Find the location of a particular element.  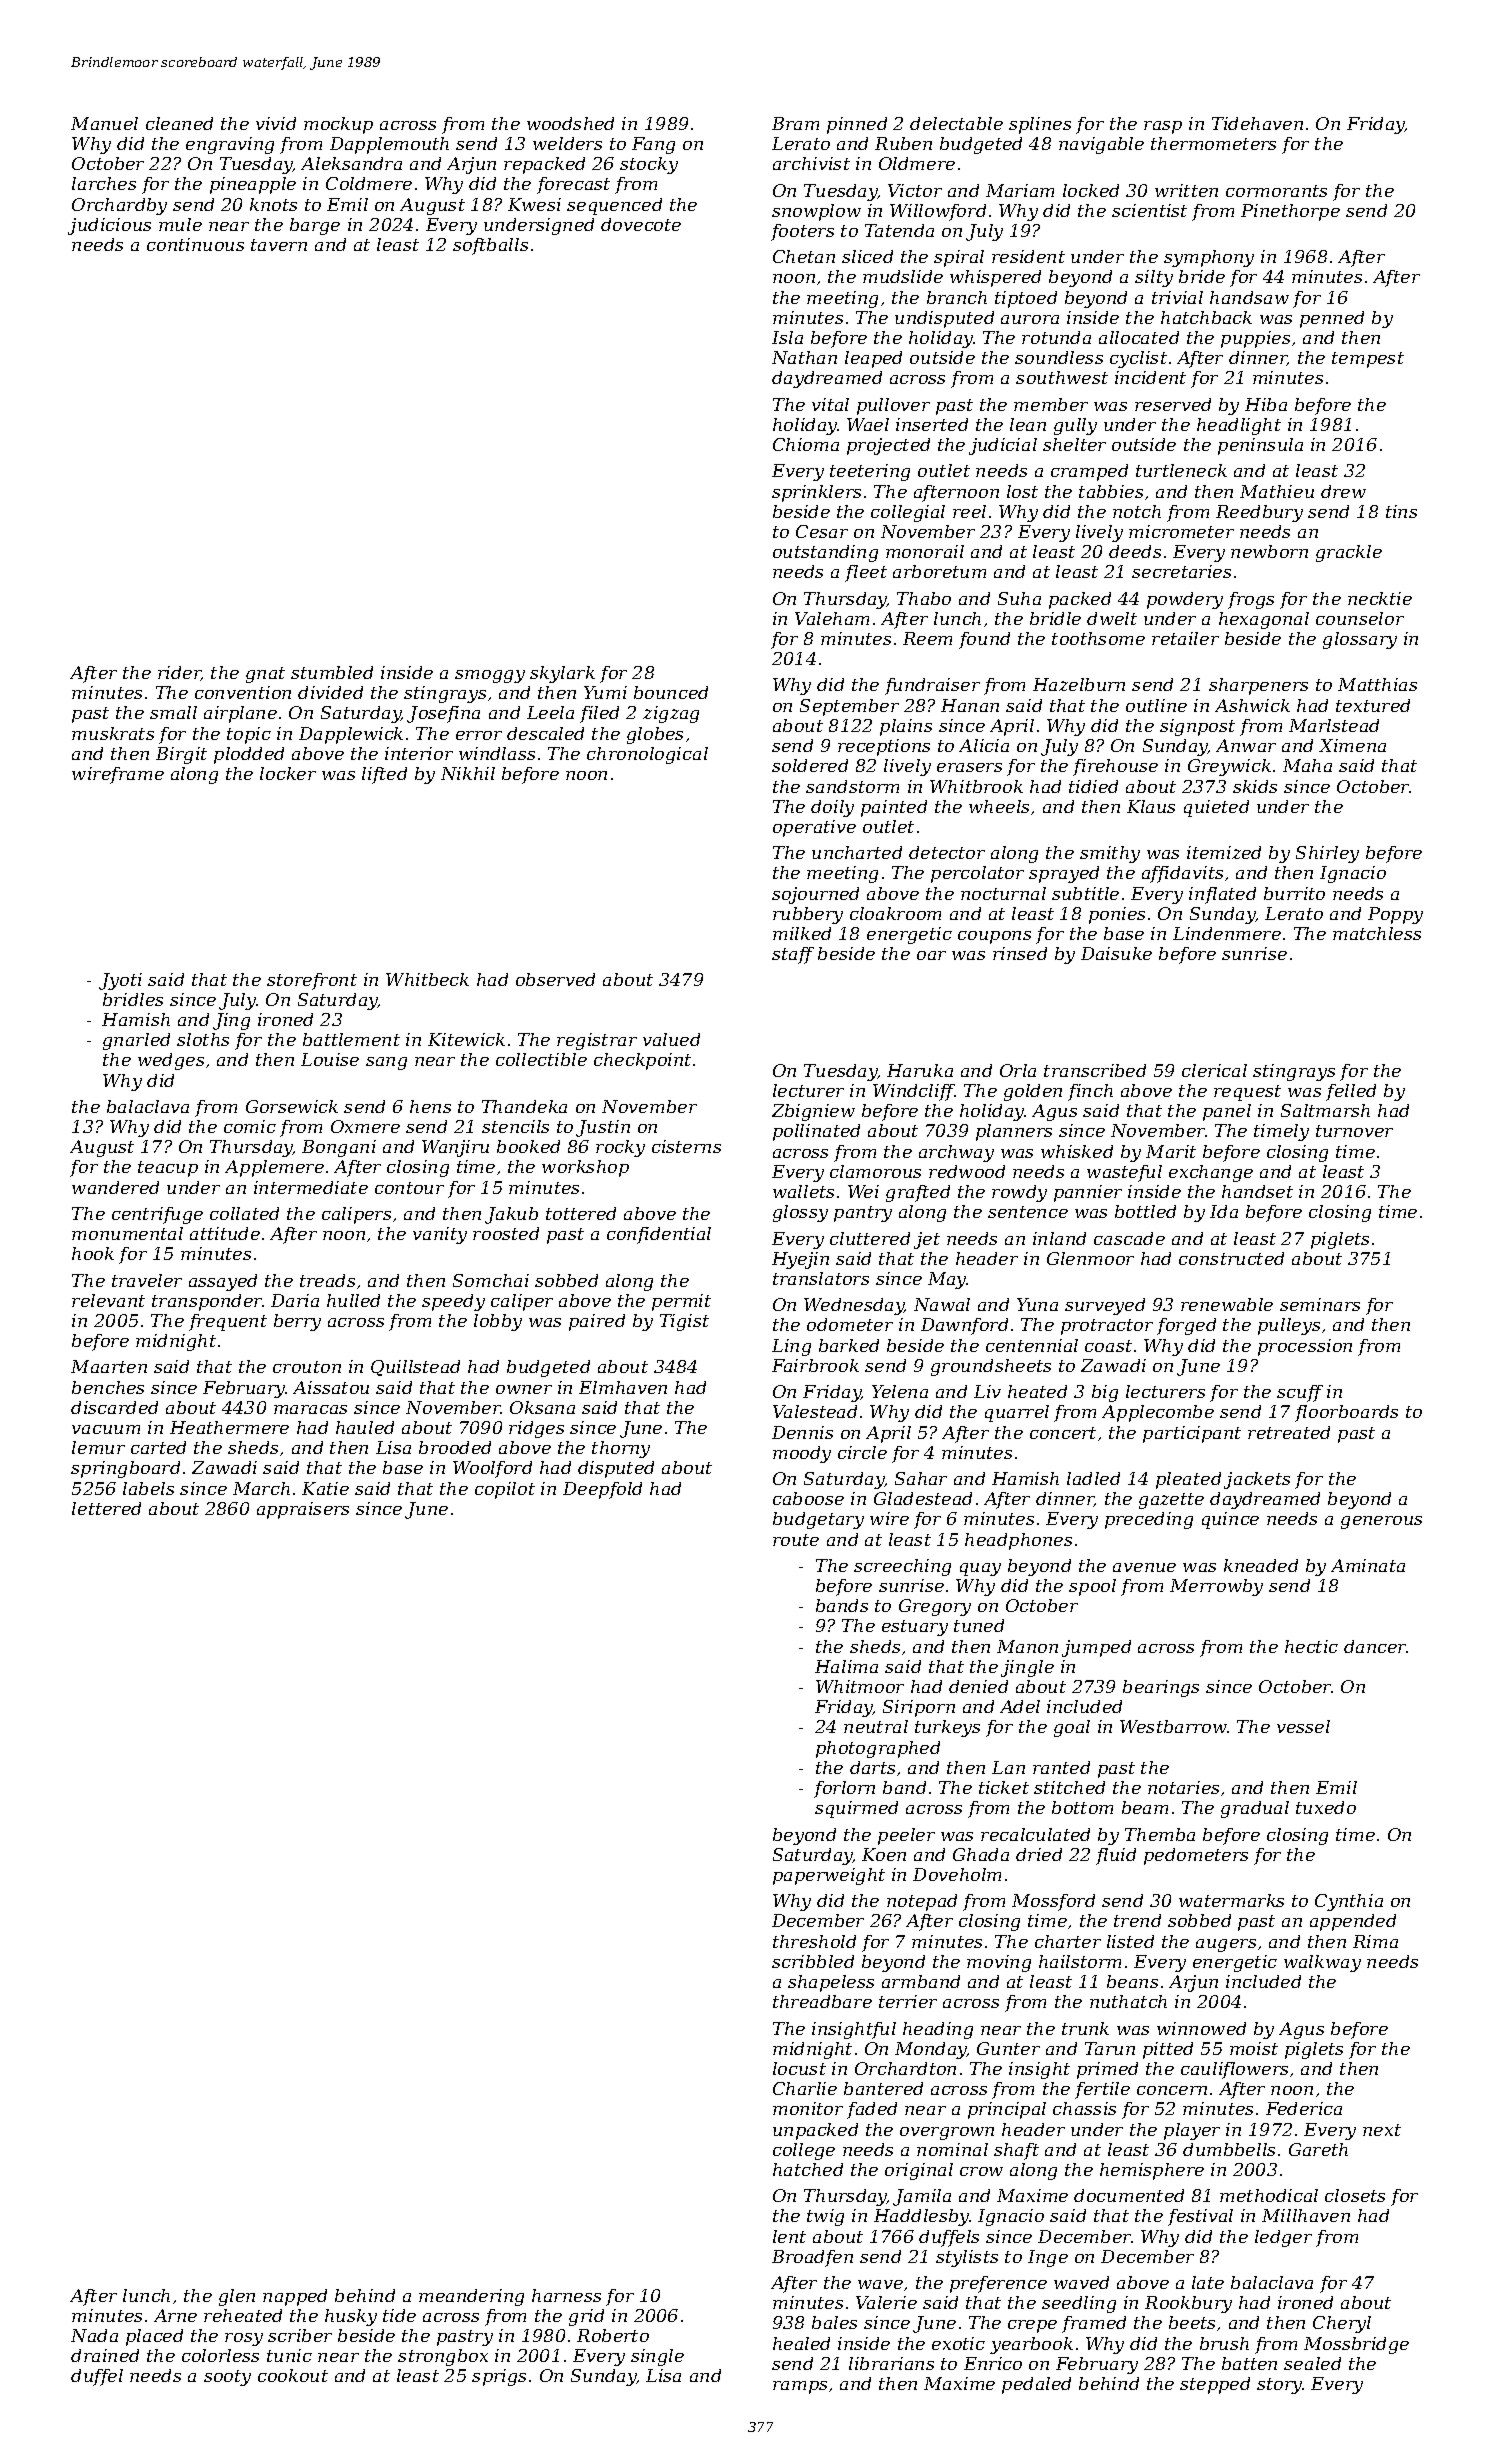

Cheryl is located at coordinates (1342, 2324).
